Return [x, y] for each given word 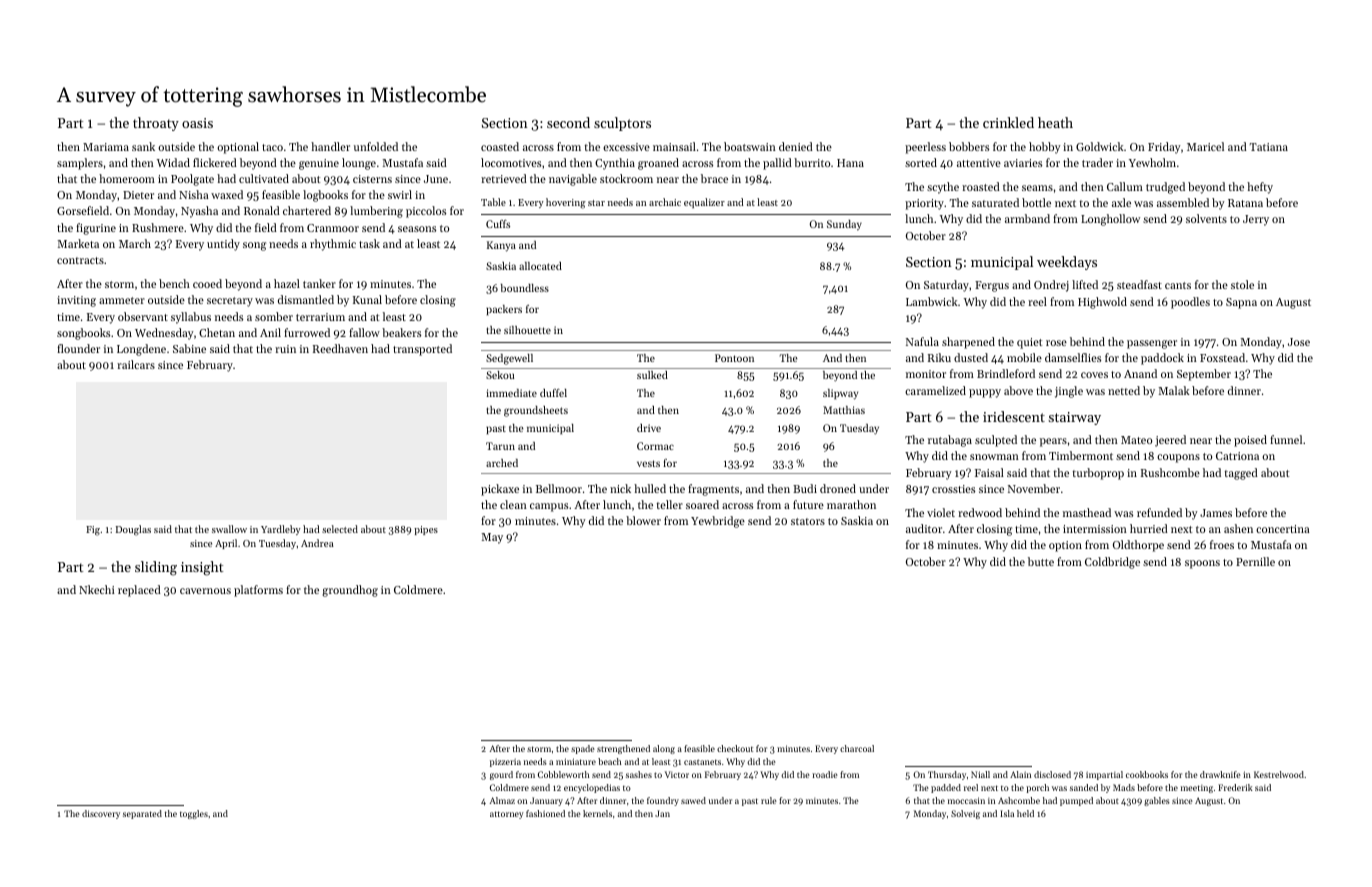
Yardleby [281, 530]
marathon [851, 504]
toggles [194, 814]
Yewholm [1152, 162]
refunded [1159, 512]
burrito [812, 162]
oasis [197, 123]
